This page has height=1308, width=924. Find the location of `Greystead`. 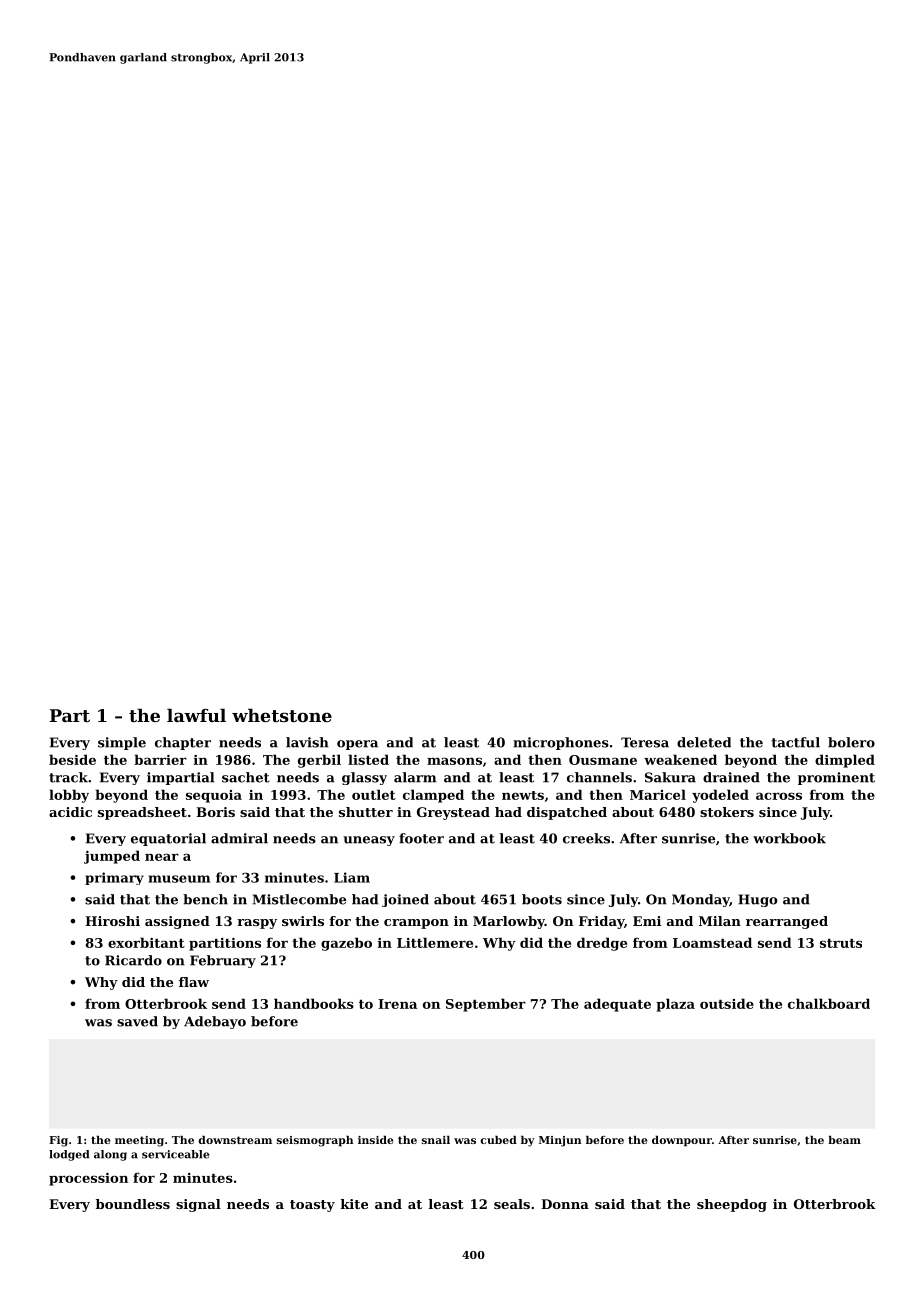

Greystead is located at coordinates (453, 813).
